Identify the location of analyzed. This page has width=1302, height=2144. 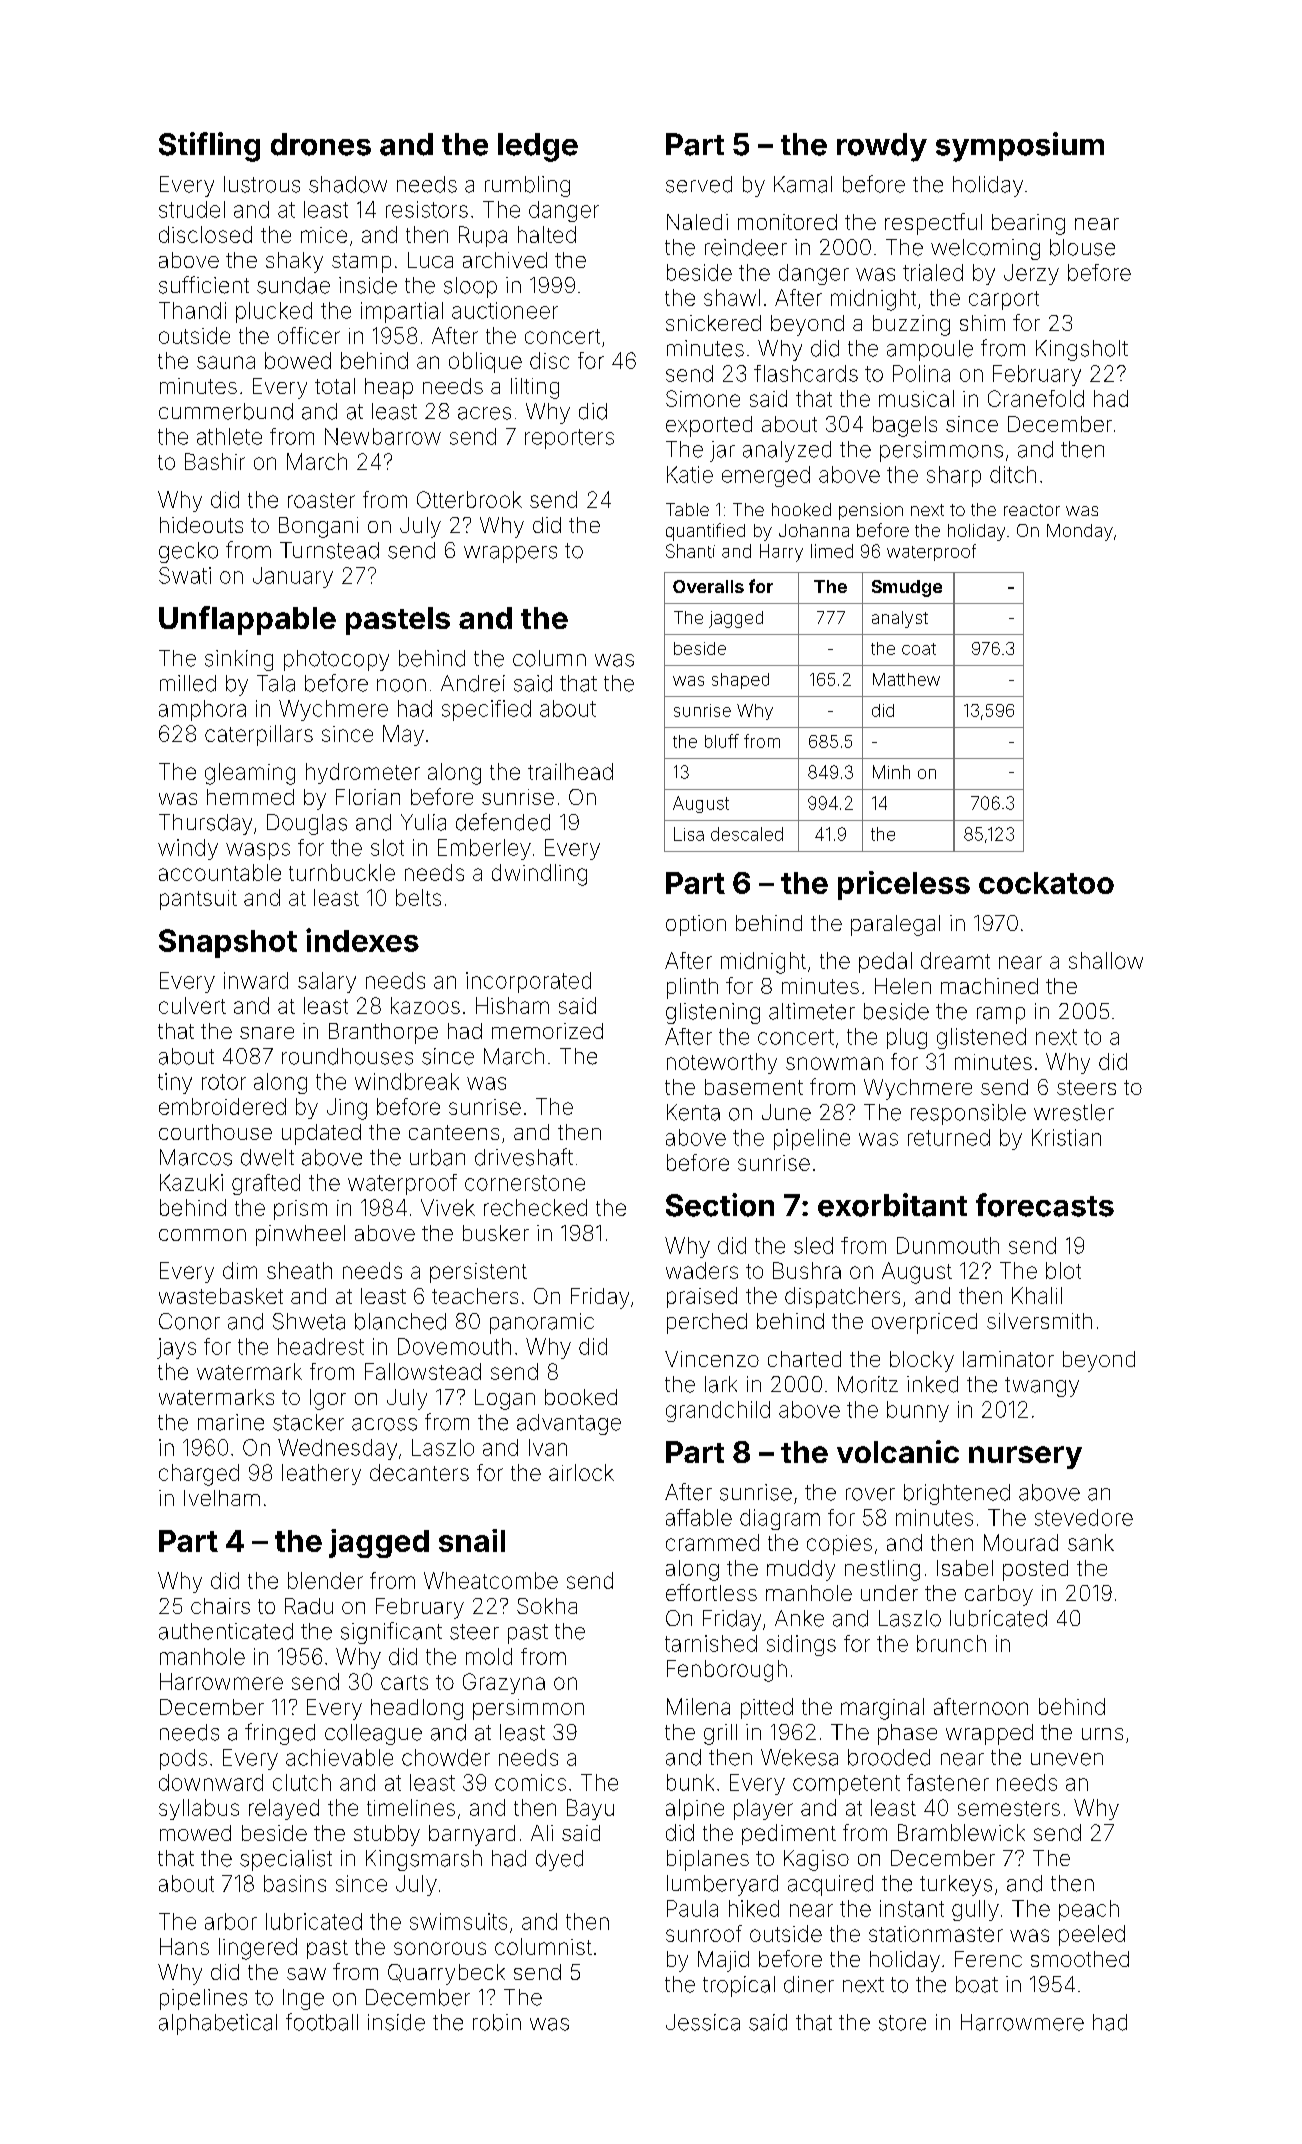
(787, 451).
